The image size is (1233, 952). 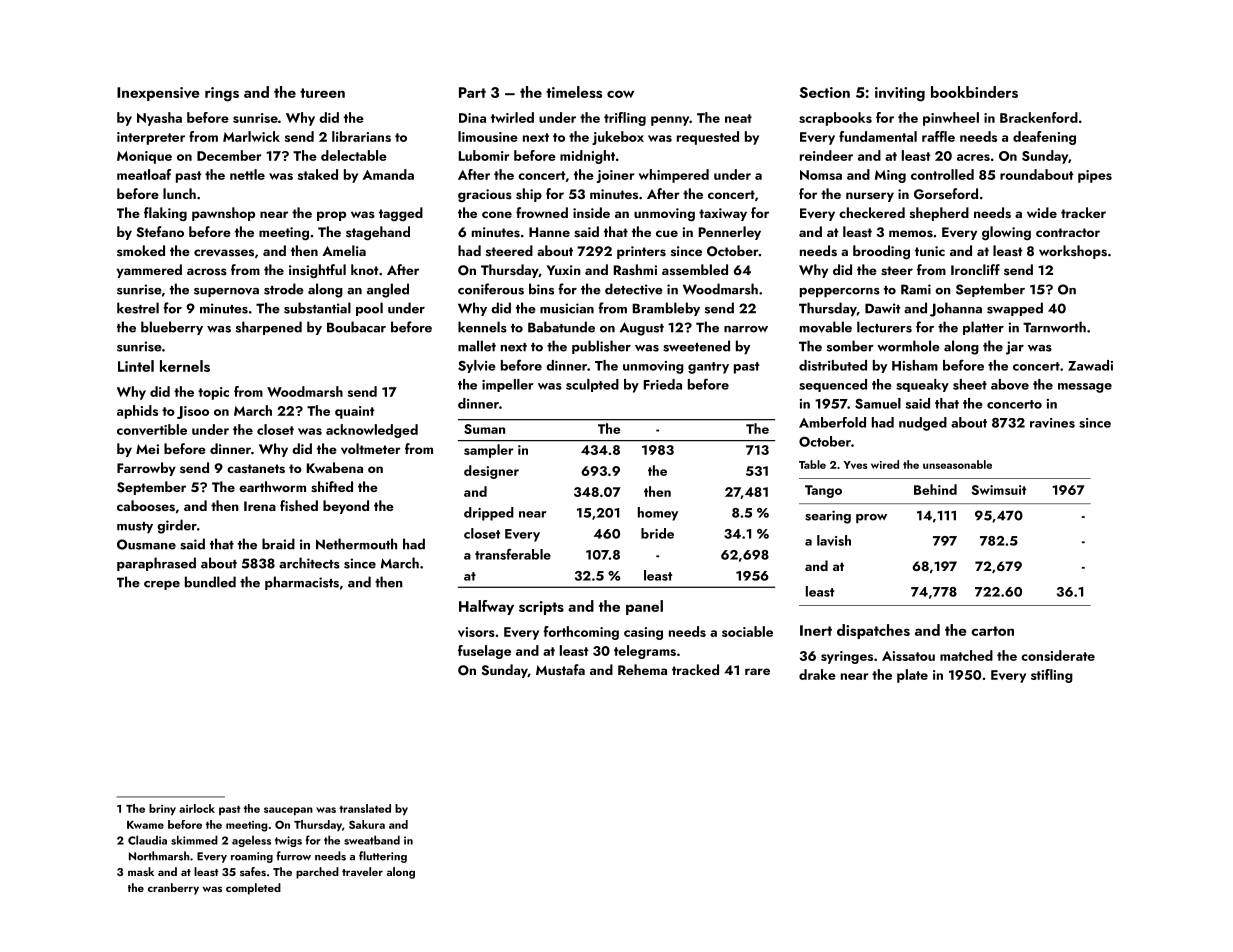 What do you see at coordinates (620, 94) in the page?
I see `cow` at bounding box center [620, 94].
